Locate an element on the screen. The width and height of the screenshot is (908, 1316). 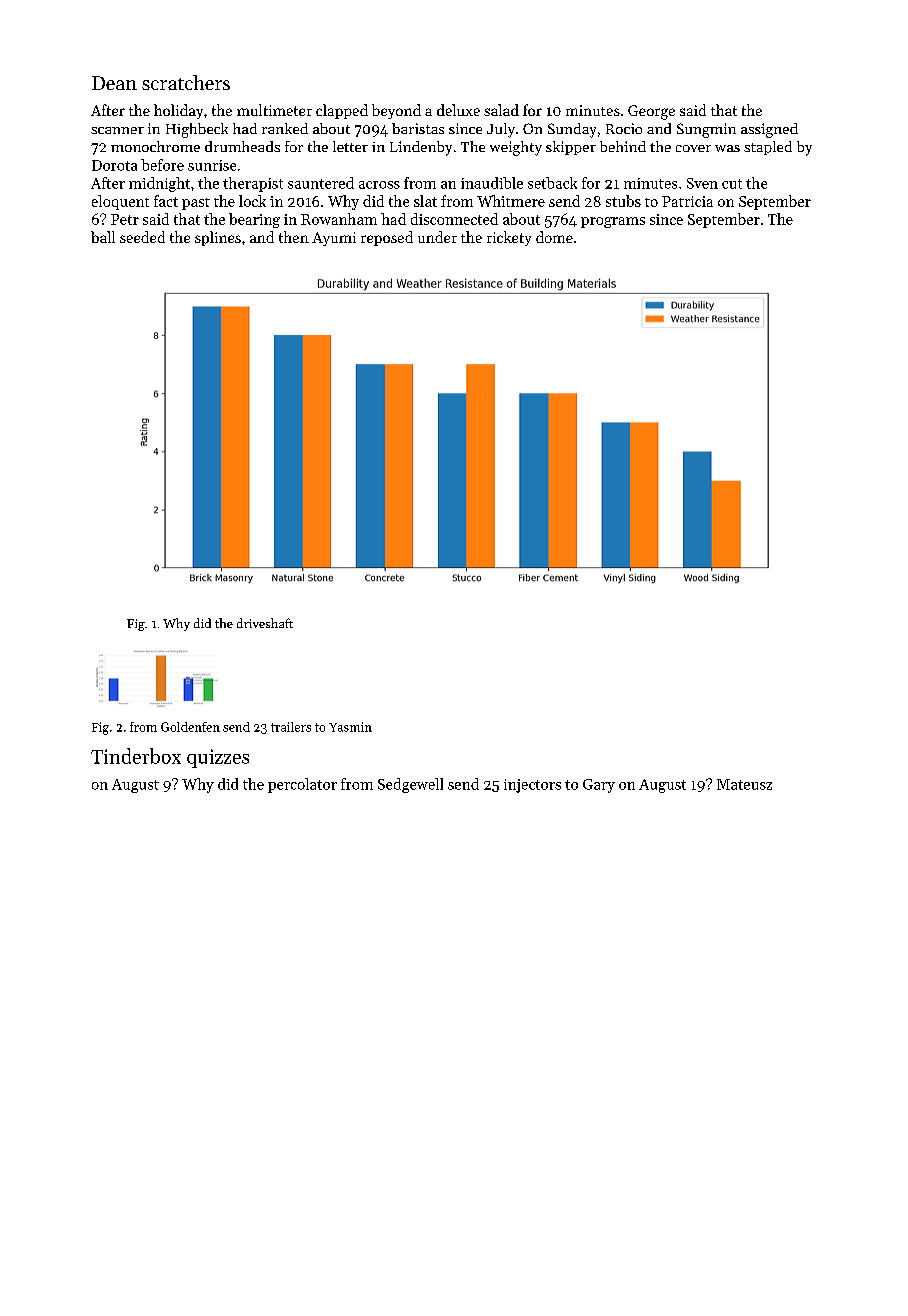
dome is located at coordinates (554, 237).
